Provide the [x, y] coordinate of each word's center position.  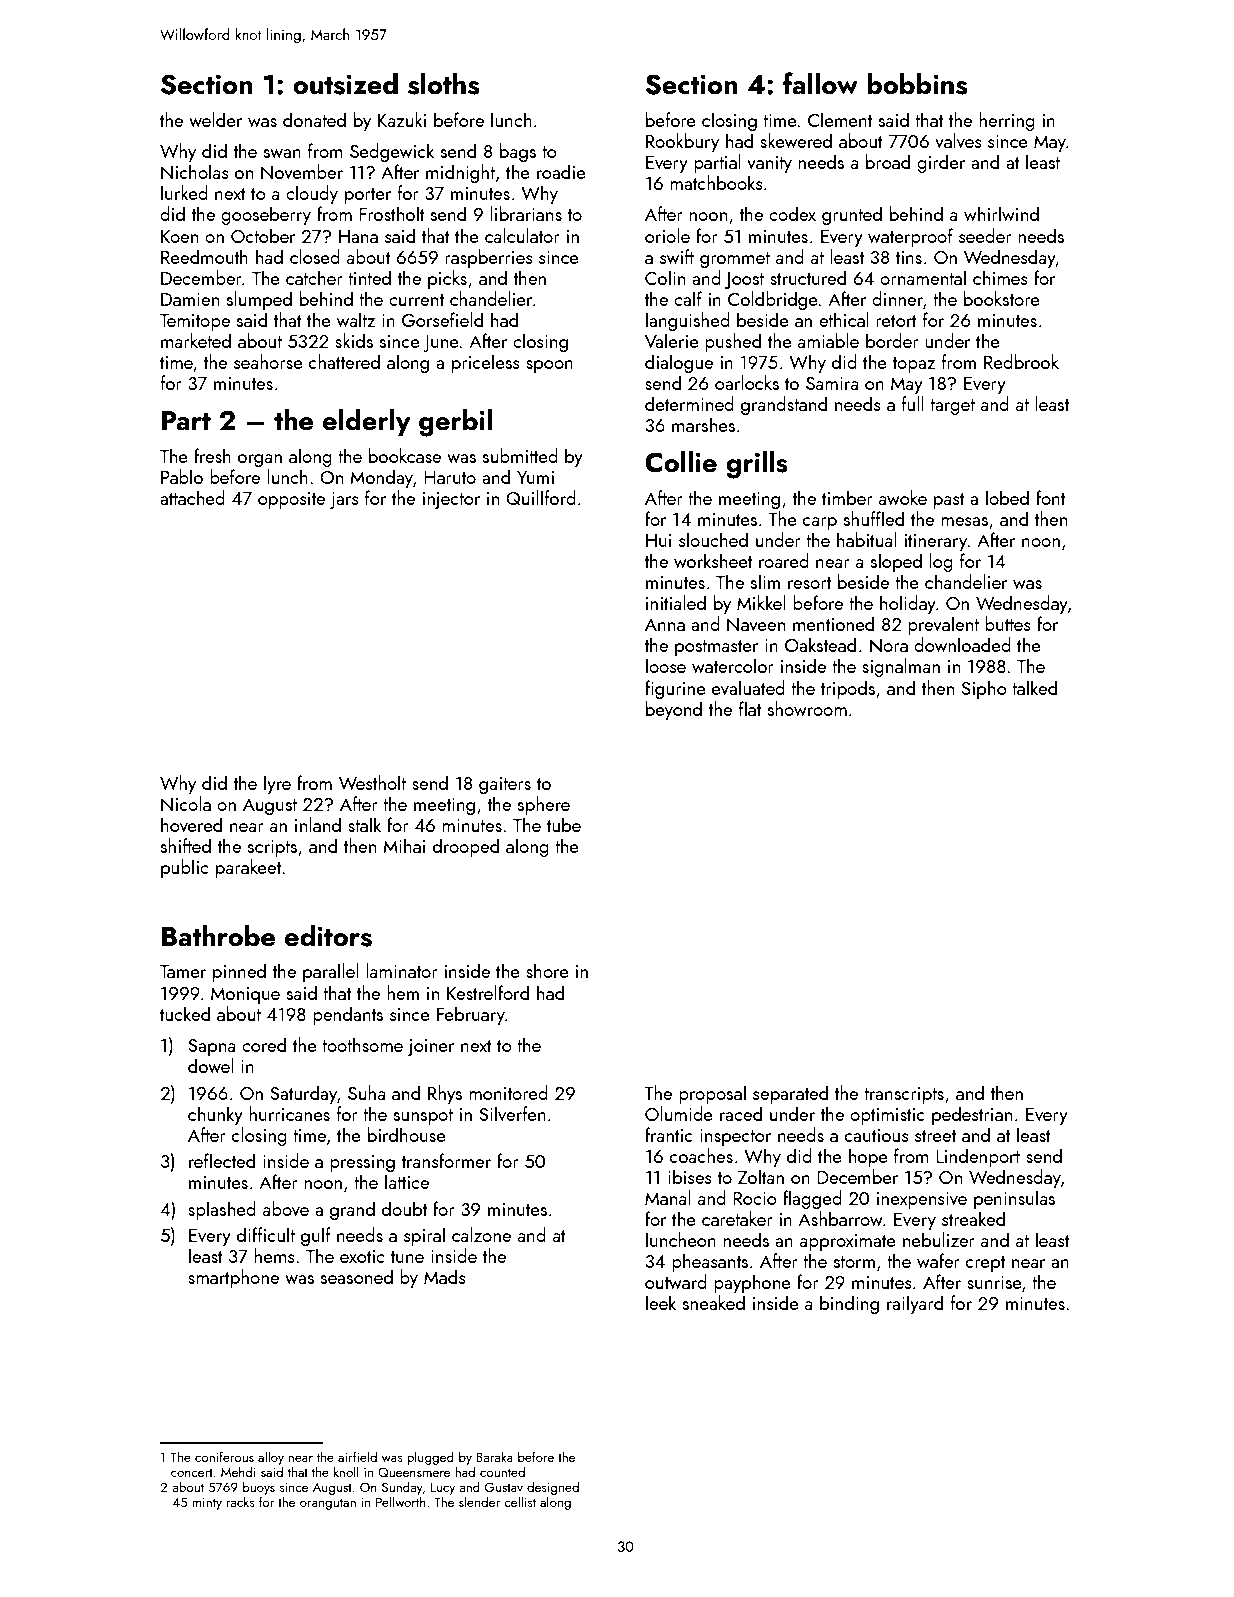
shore [547, 970]
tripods [848, 689]
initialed [676, 602]
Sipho [984, 689]
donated [314, 119]
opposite [291, 500]
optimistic [887, 1116]
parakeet [248, 868]
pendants [348, 1015]
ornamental [923, 277]
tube [564, 824]
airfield [357, 1456]
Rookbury [682, 142]
